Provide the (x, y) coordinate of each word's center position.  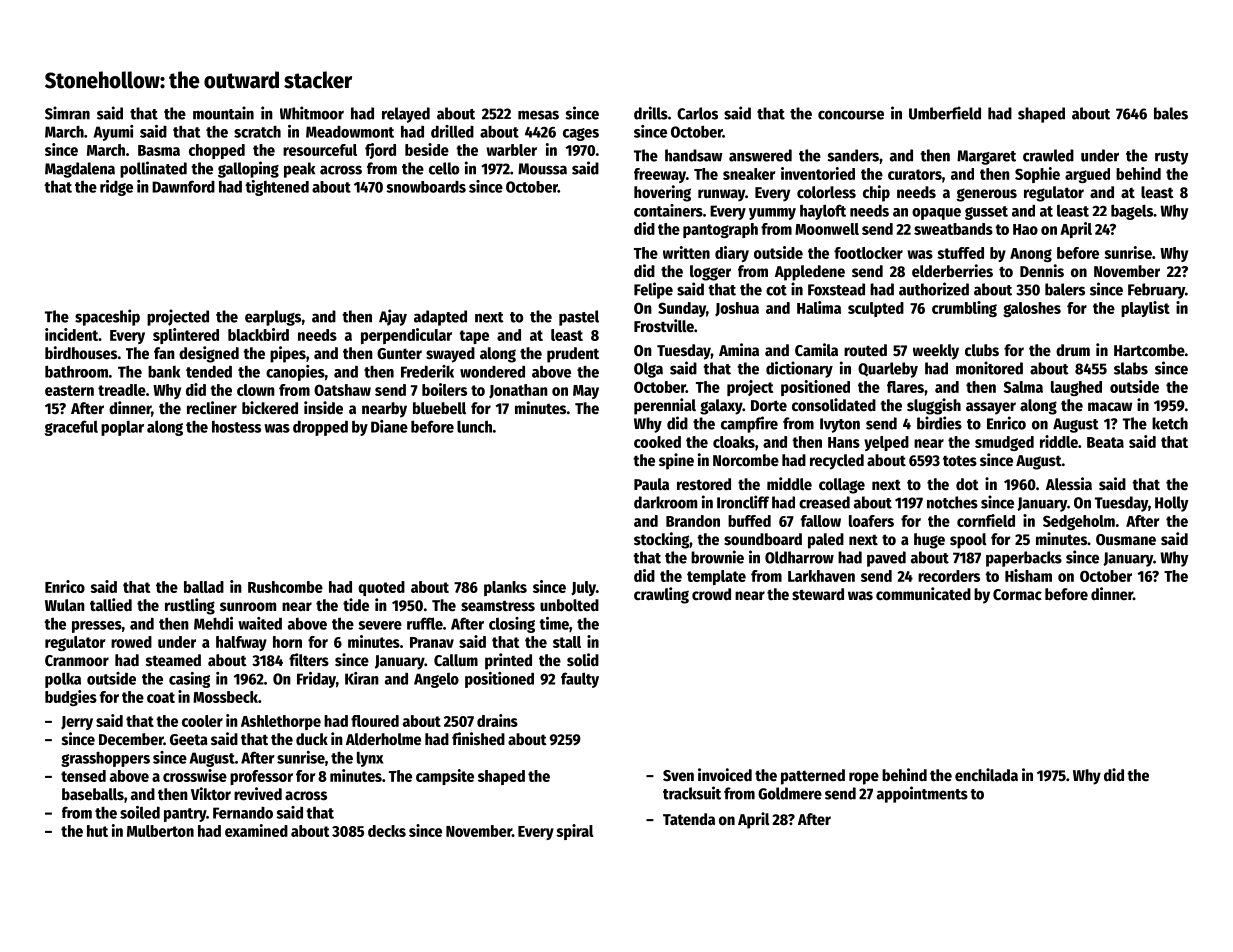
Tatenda (689, 819)
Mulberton (160, 831)
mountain (223, 113)
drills (651, 113)
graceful (71, 428)
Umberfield (945, 113)
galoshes (1032, 309)
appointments (922, 794)
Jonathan (518, 391)
